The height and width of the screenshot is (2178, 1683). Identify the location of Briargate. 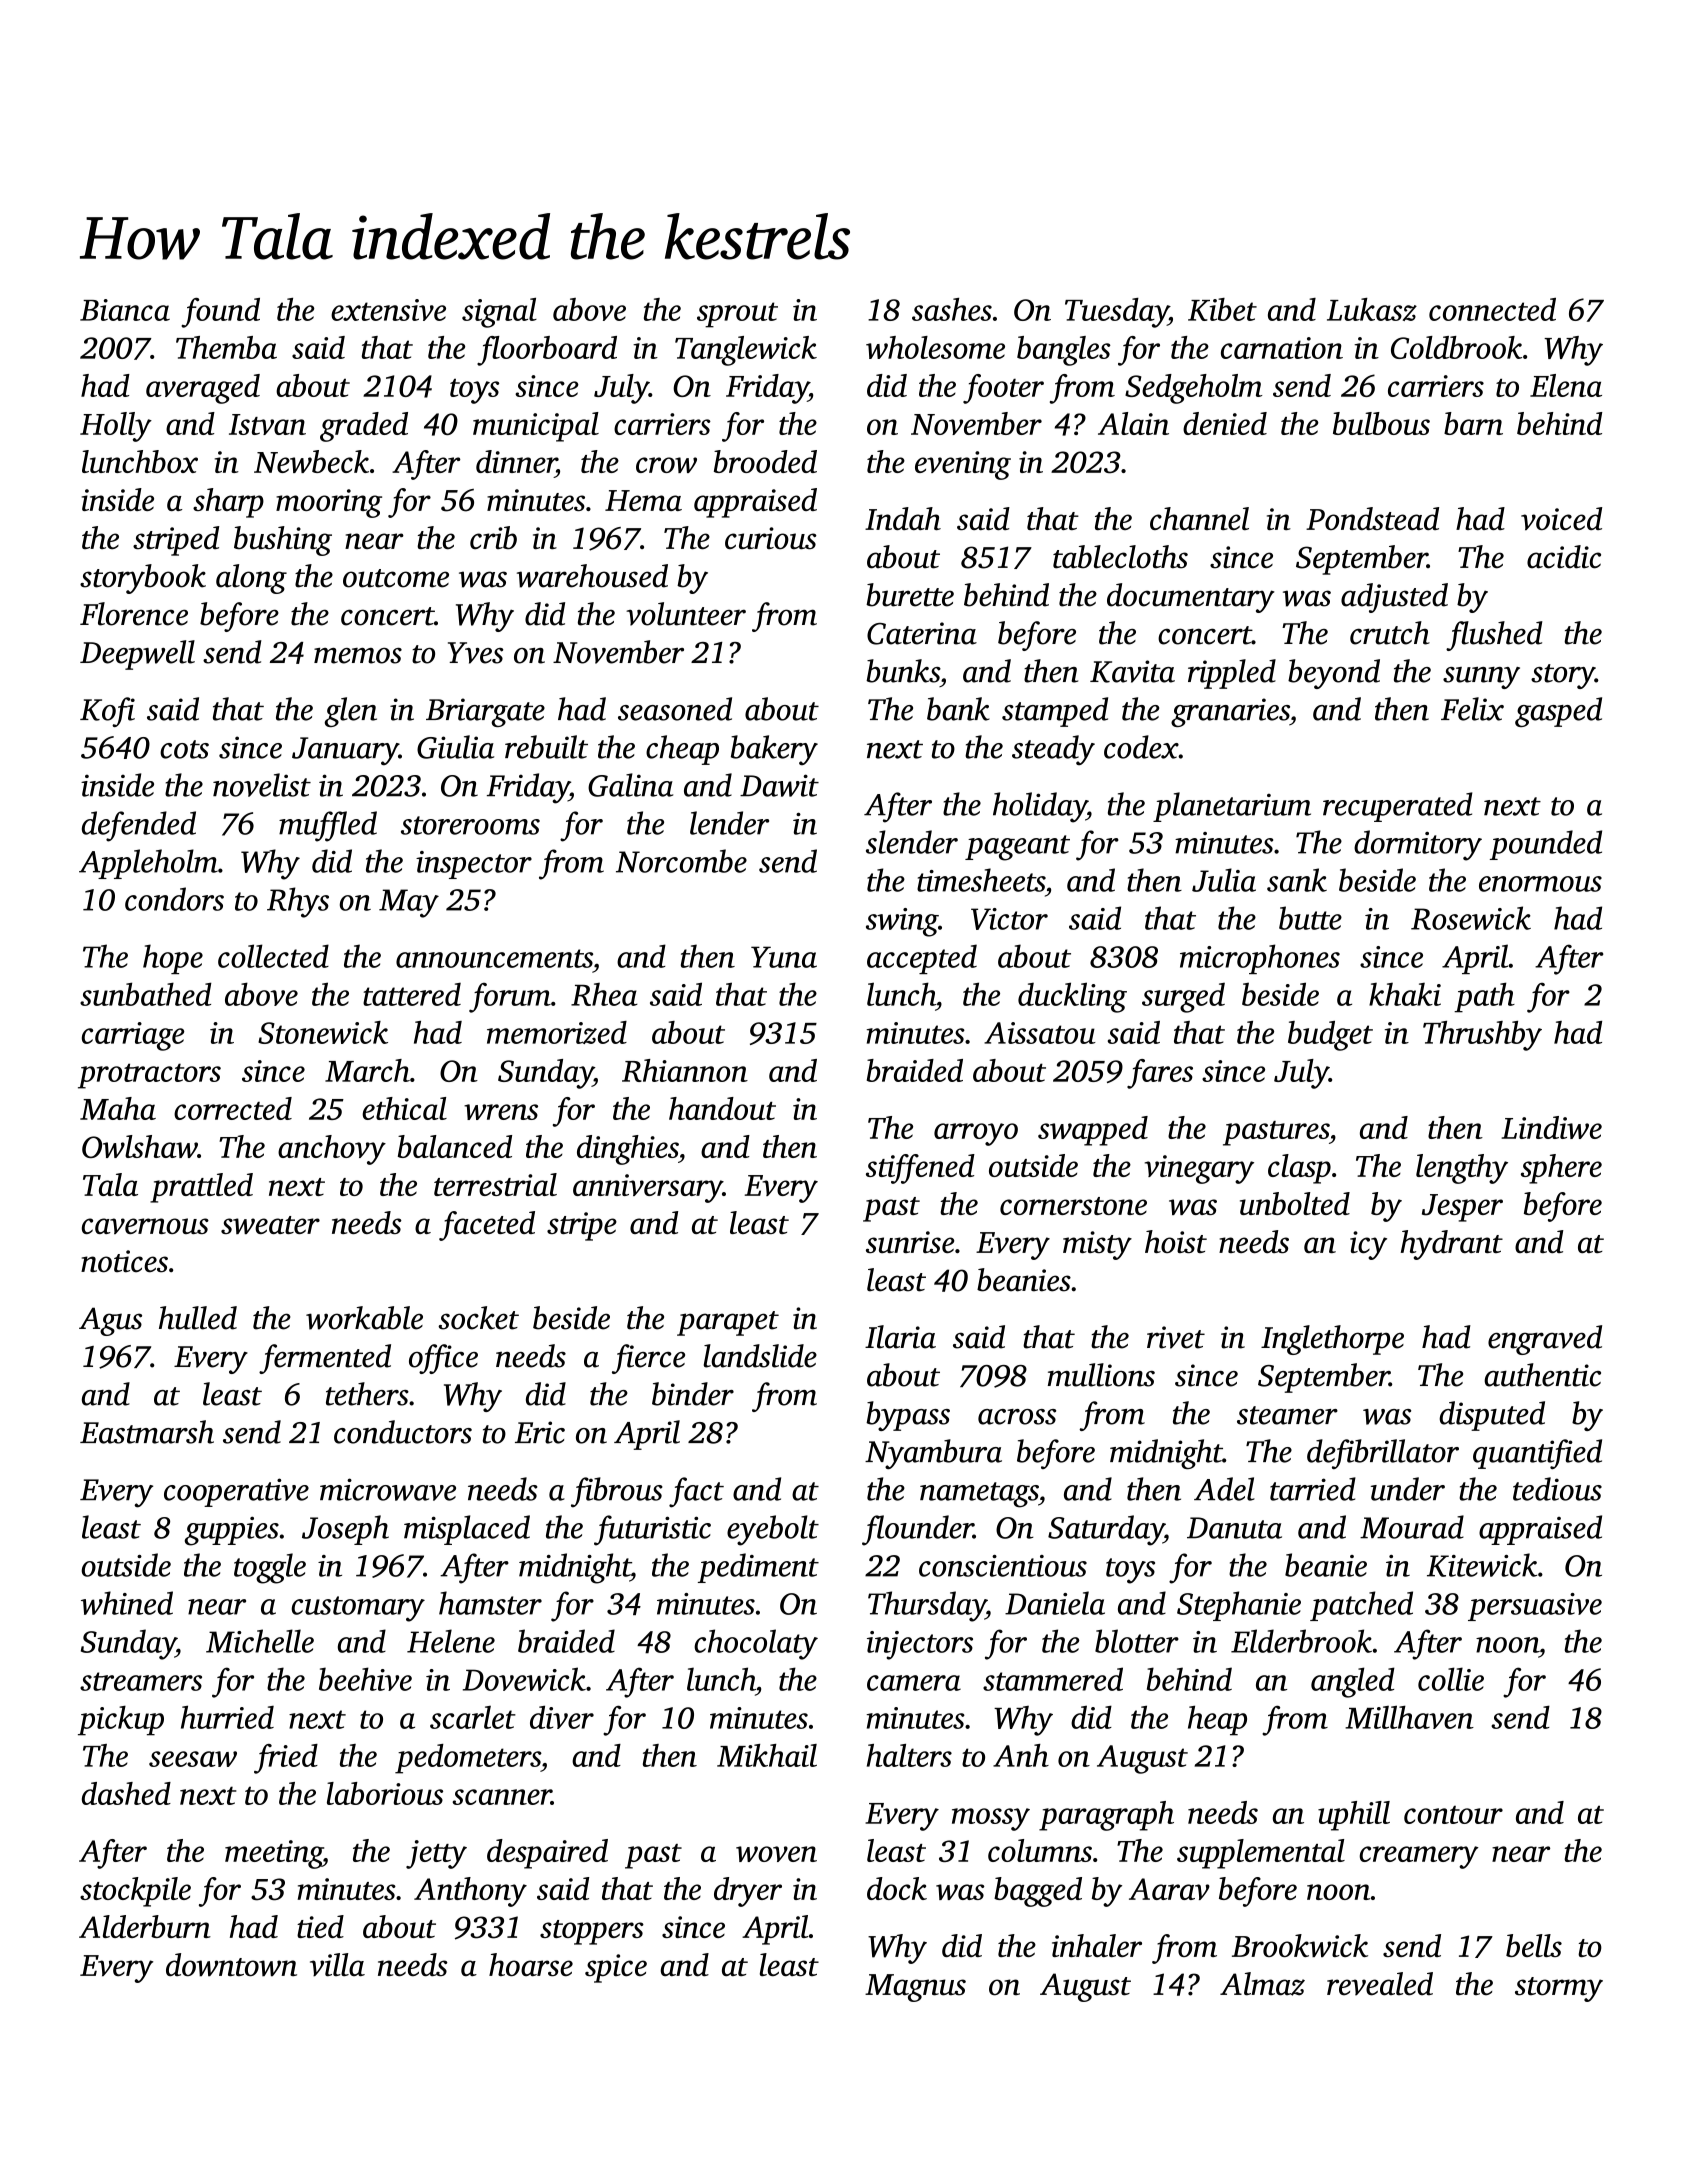
(485, 712).
